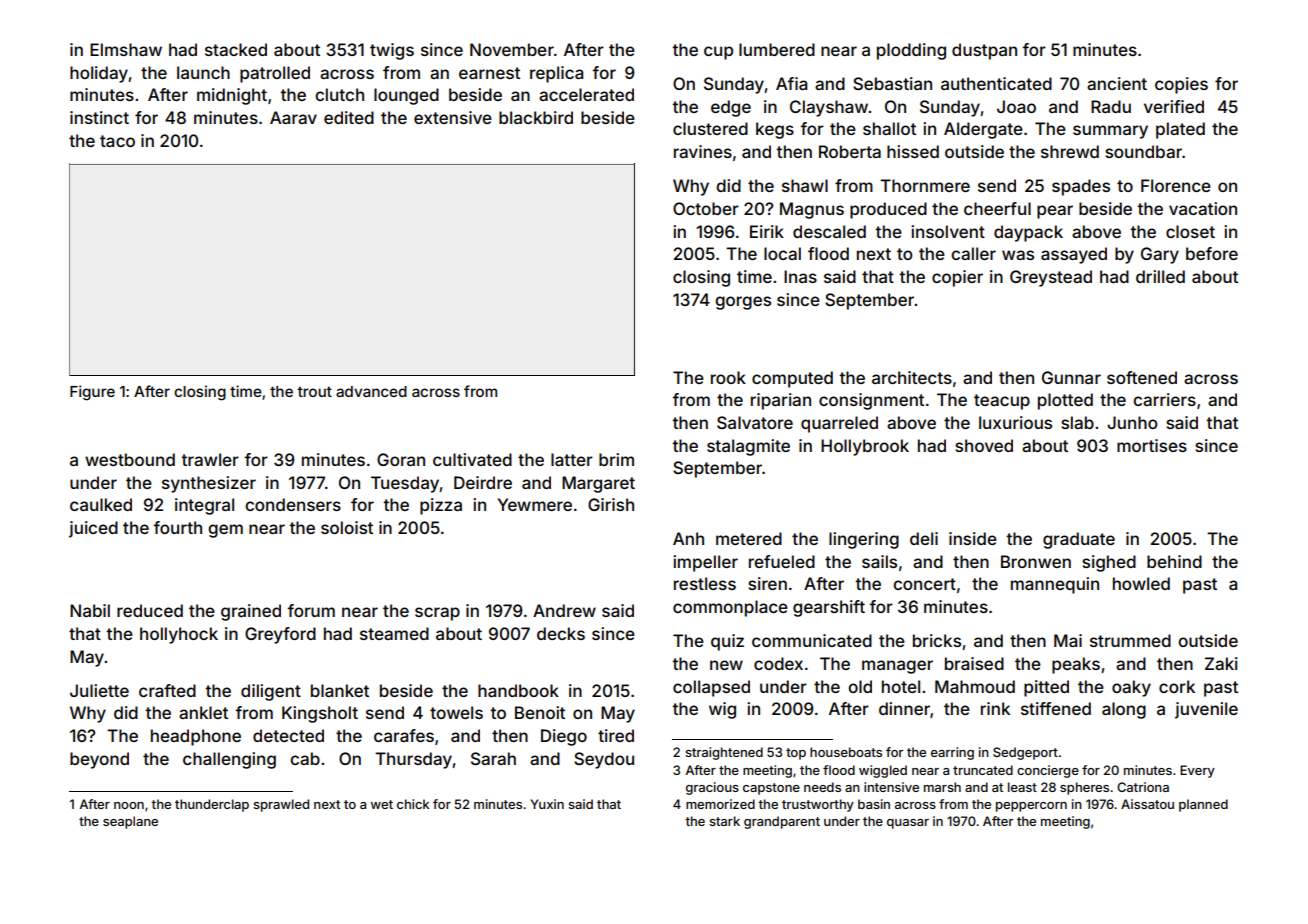 The height and width of the screenshot is (924, 1308). Describe the element at coordinates (99, 760) in the screenshot. I see `beyond` at that location.
